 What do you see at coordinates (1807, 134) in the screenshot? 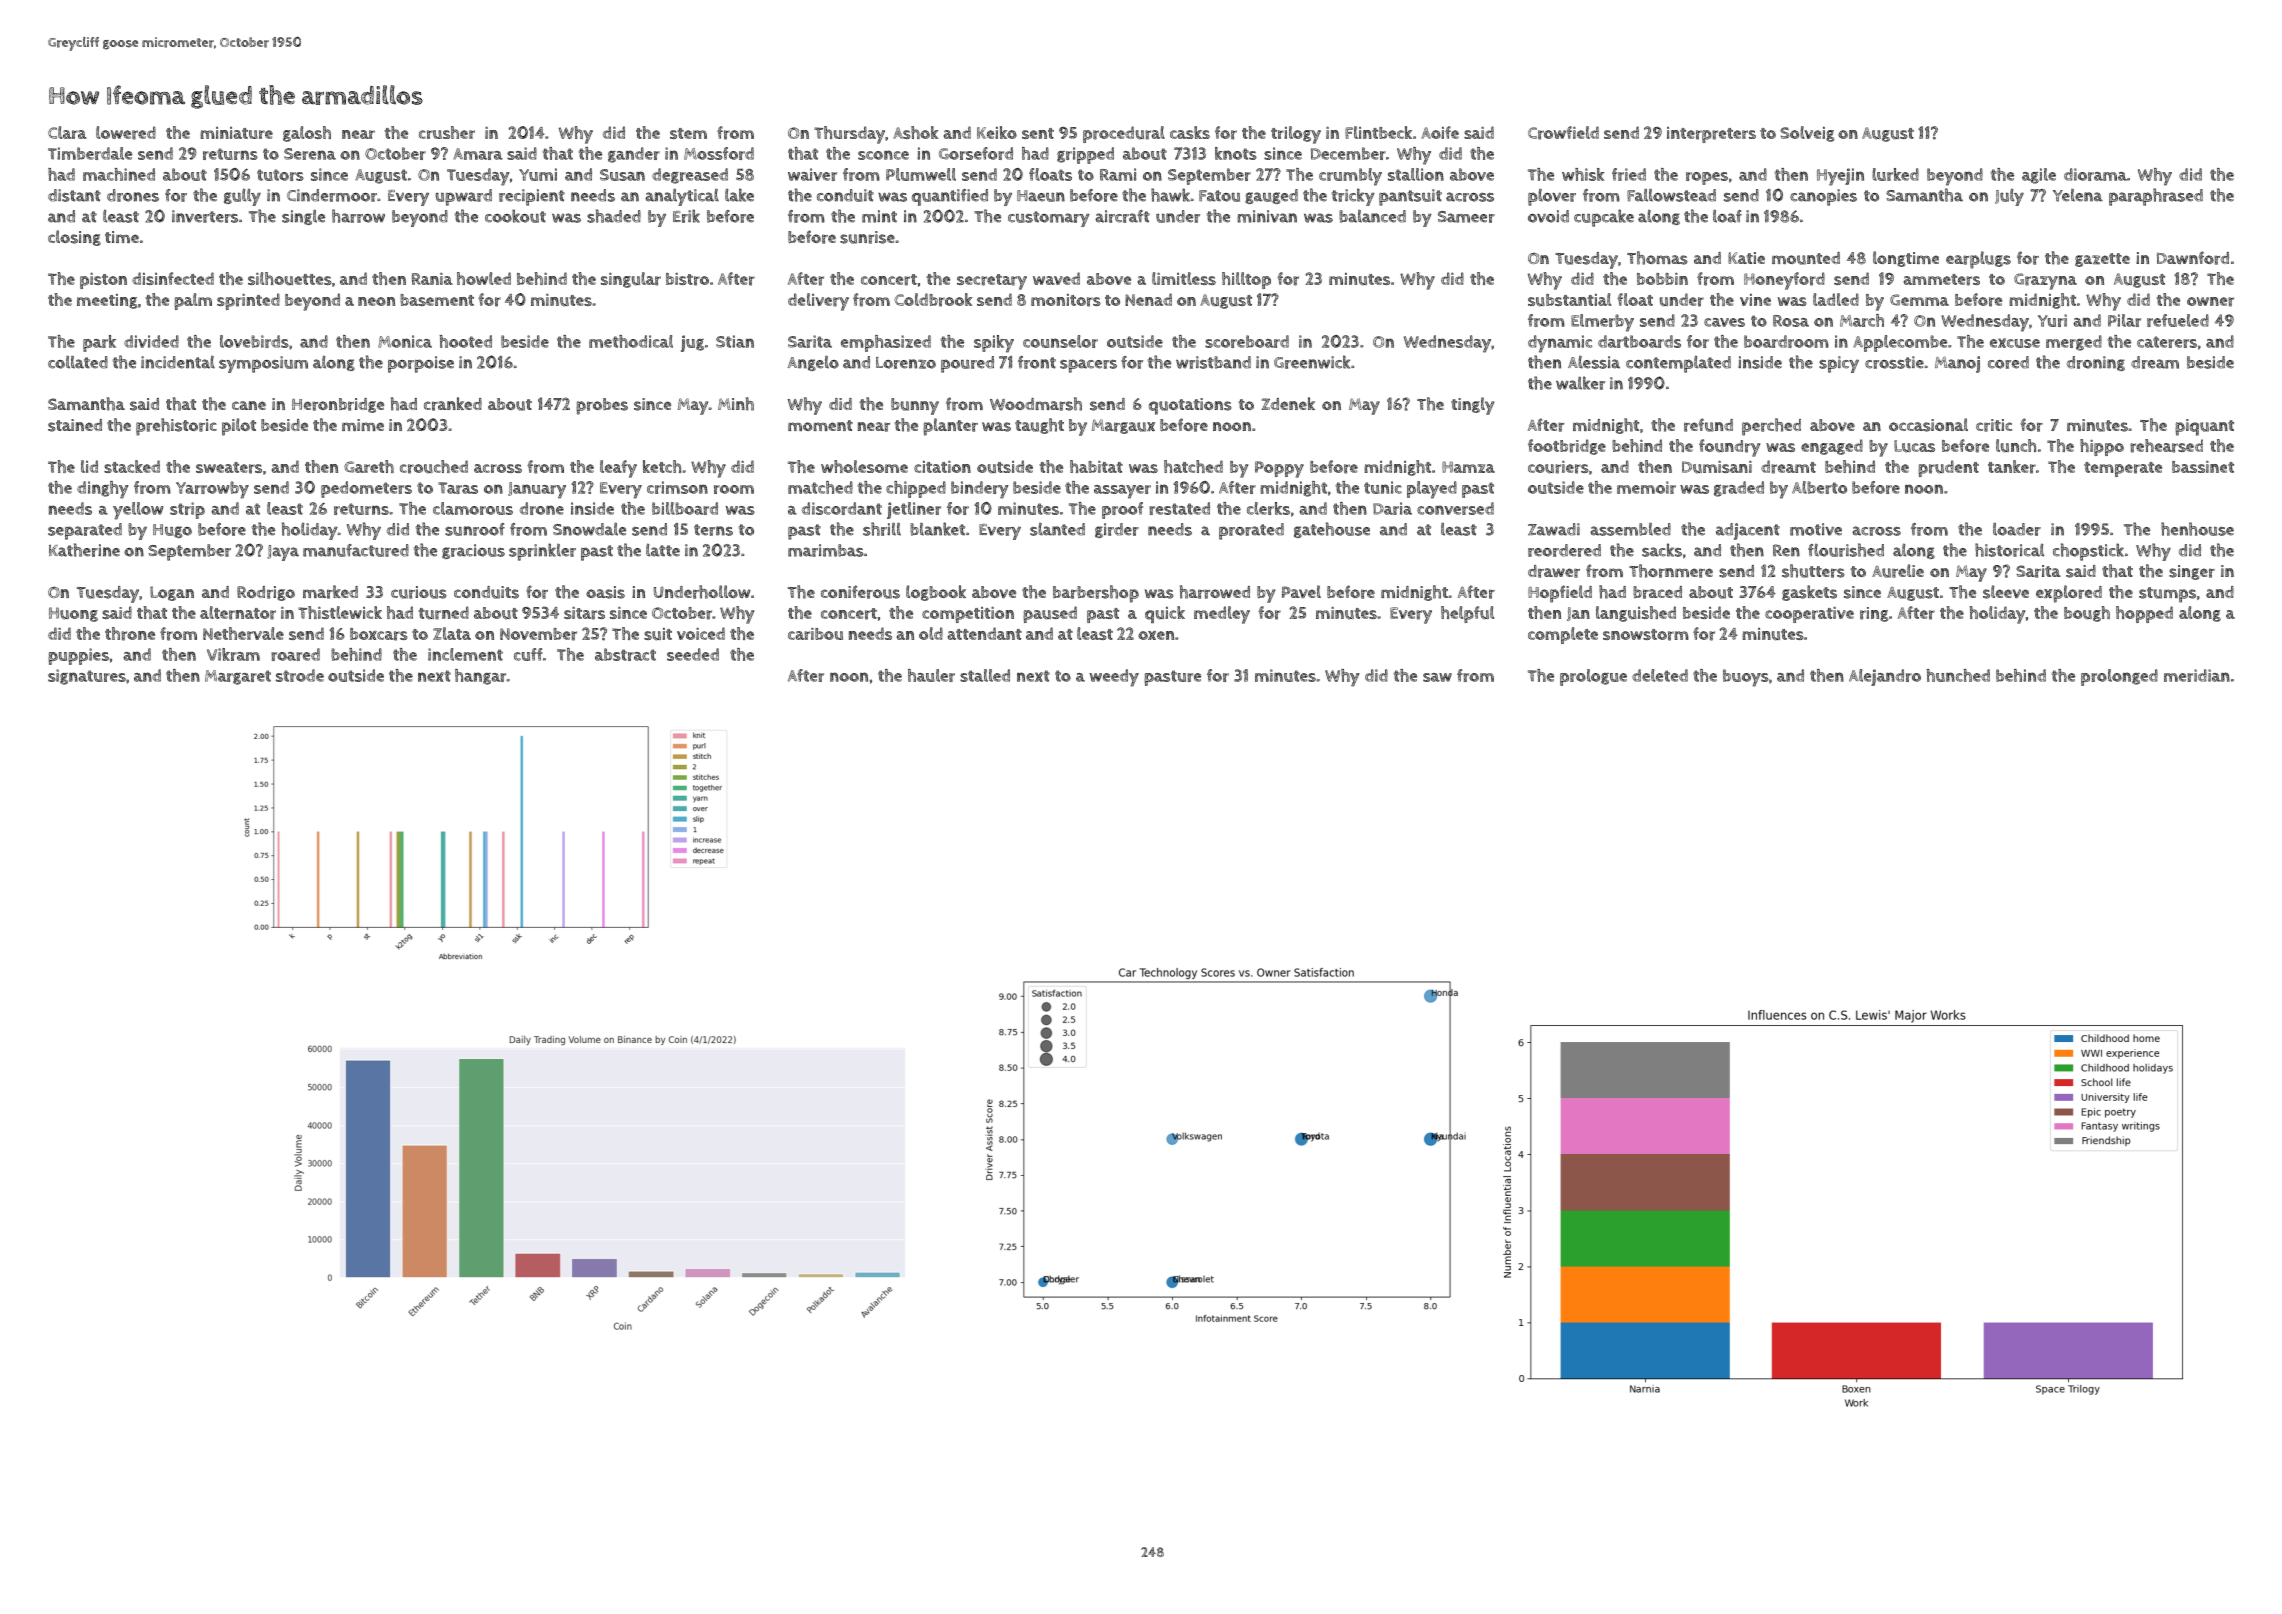
I see `Solveig` at bounding box center [1807, 134].
